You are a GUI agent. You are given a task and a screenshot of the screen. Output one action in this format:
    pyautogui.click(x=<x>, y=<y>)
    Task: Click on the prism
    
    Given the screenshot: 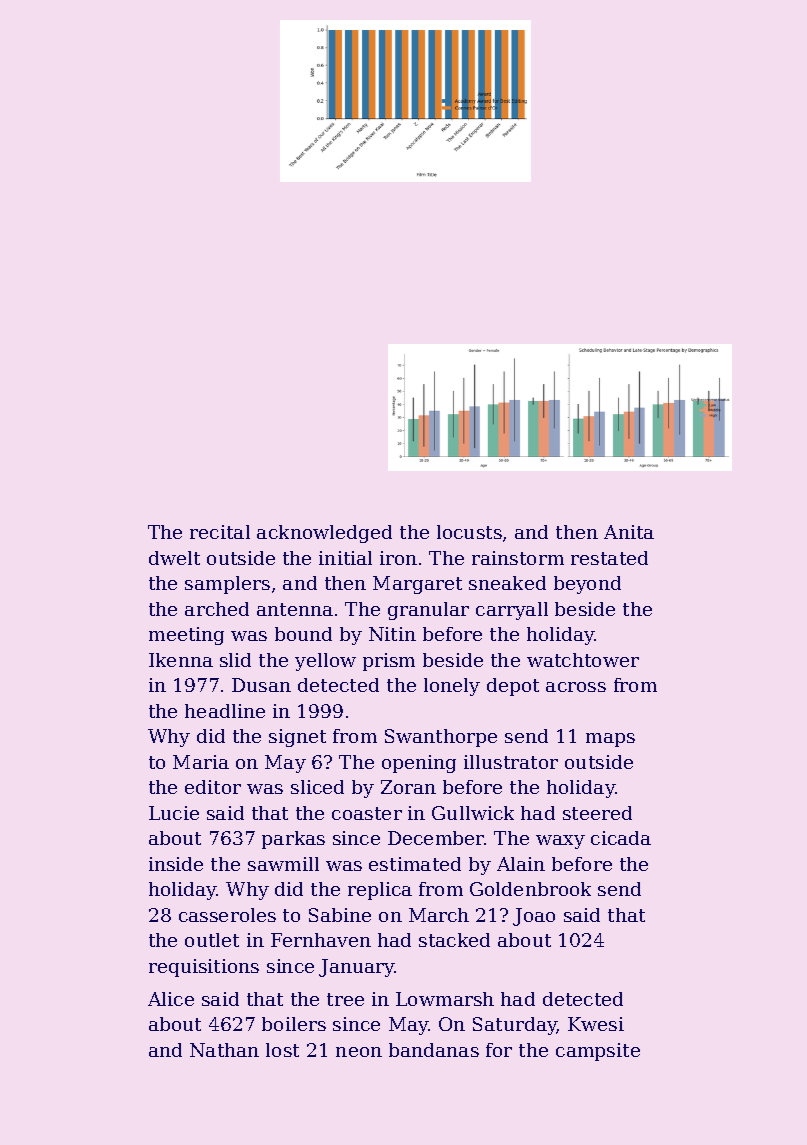 What is the action you would take?
    pyautogui.click(x=389, y=662)
